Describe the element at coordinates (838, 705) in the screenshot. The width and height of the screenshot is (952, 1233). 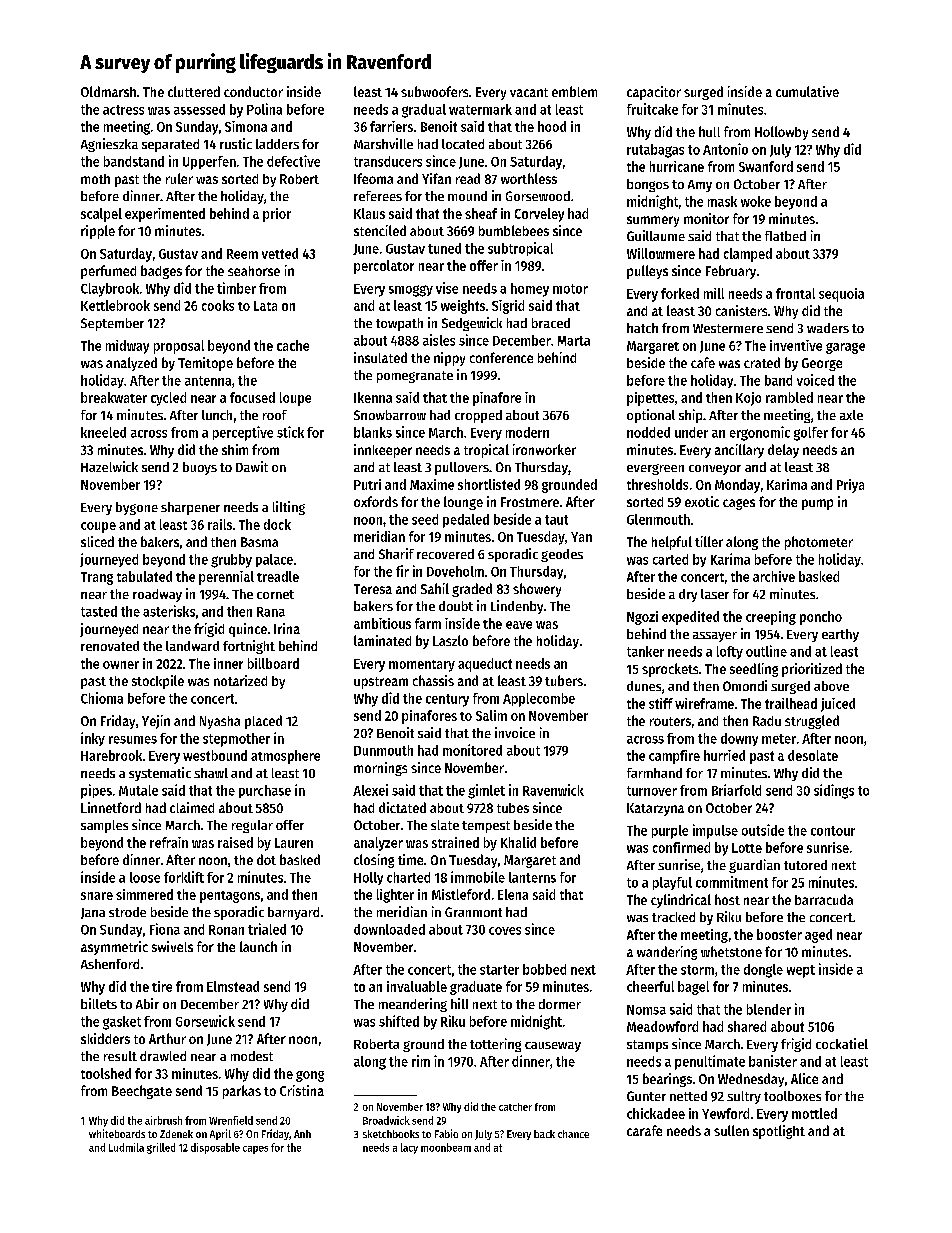
I see `juiced` at that location.
